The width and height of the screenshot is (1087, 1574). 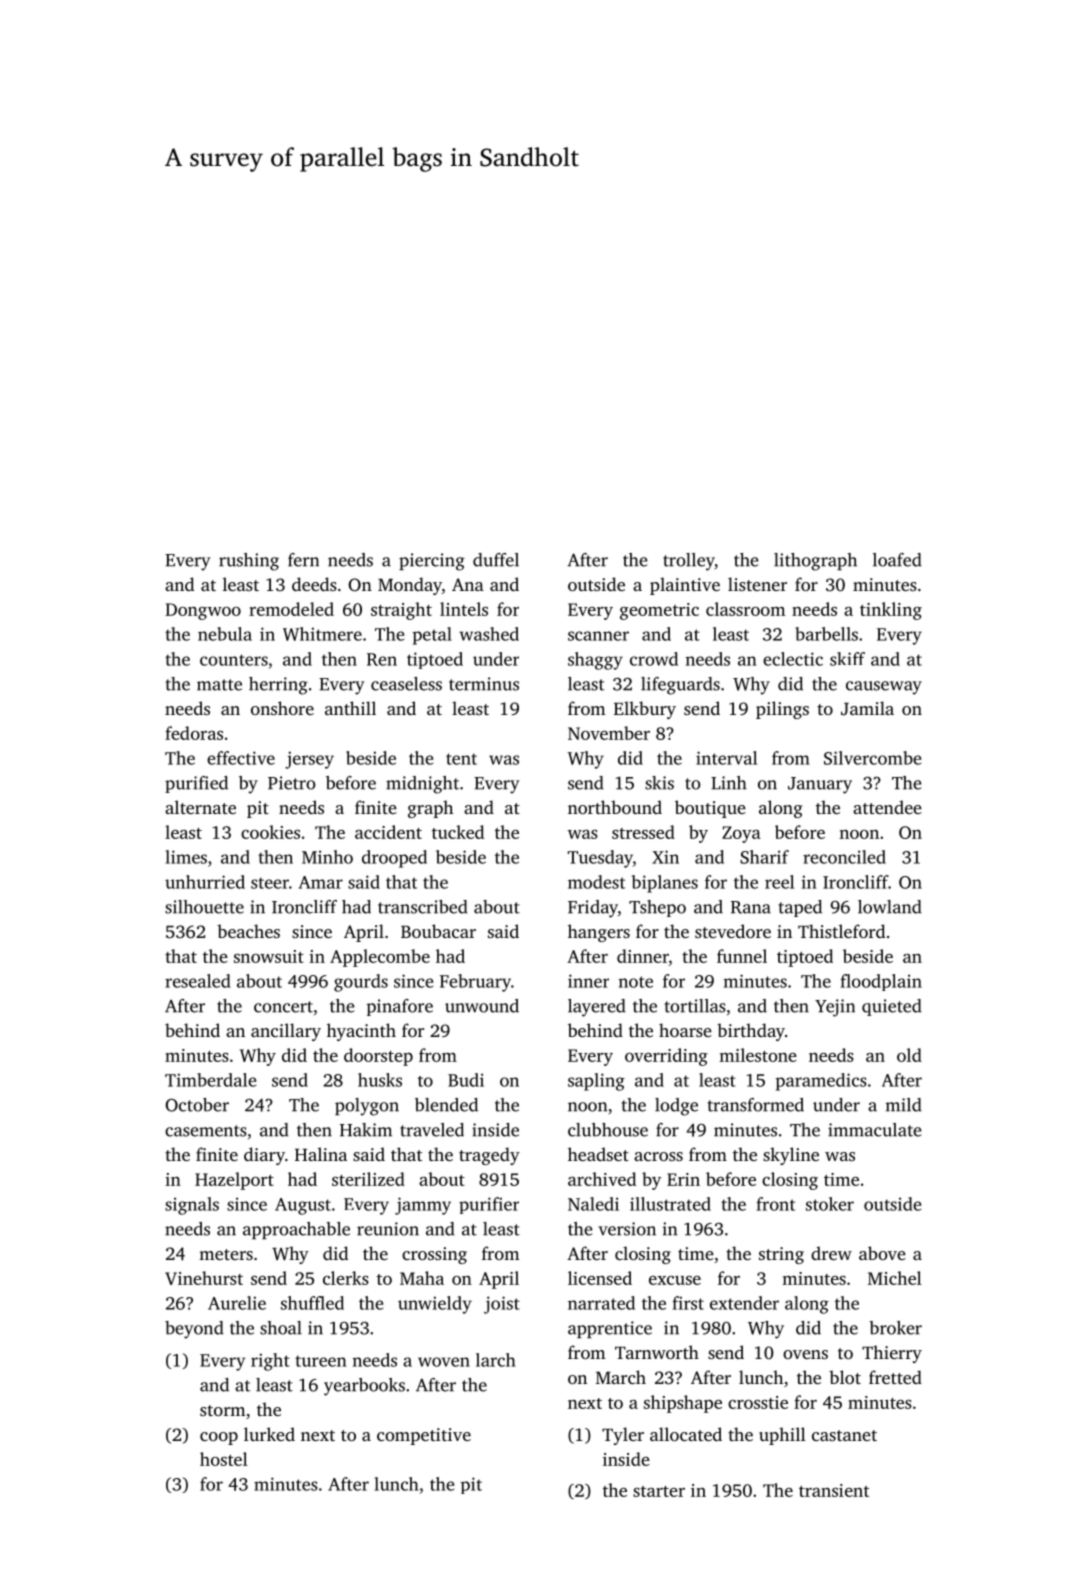 I want to click on modest, so click(x=596, y=882).
